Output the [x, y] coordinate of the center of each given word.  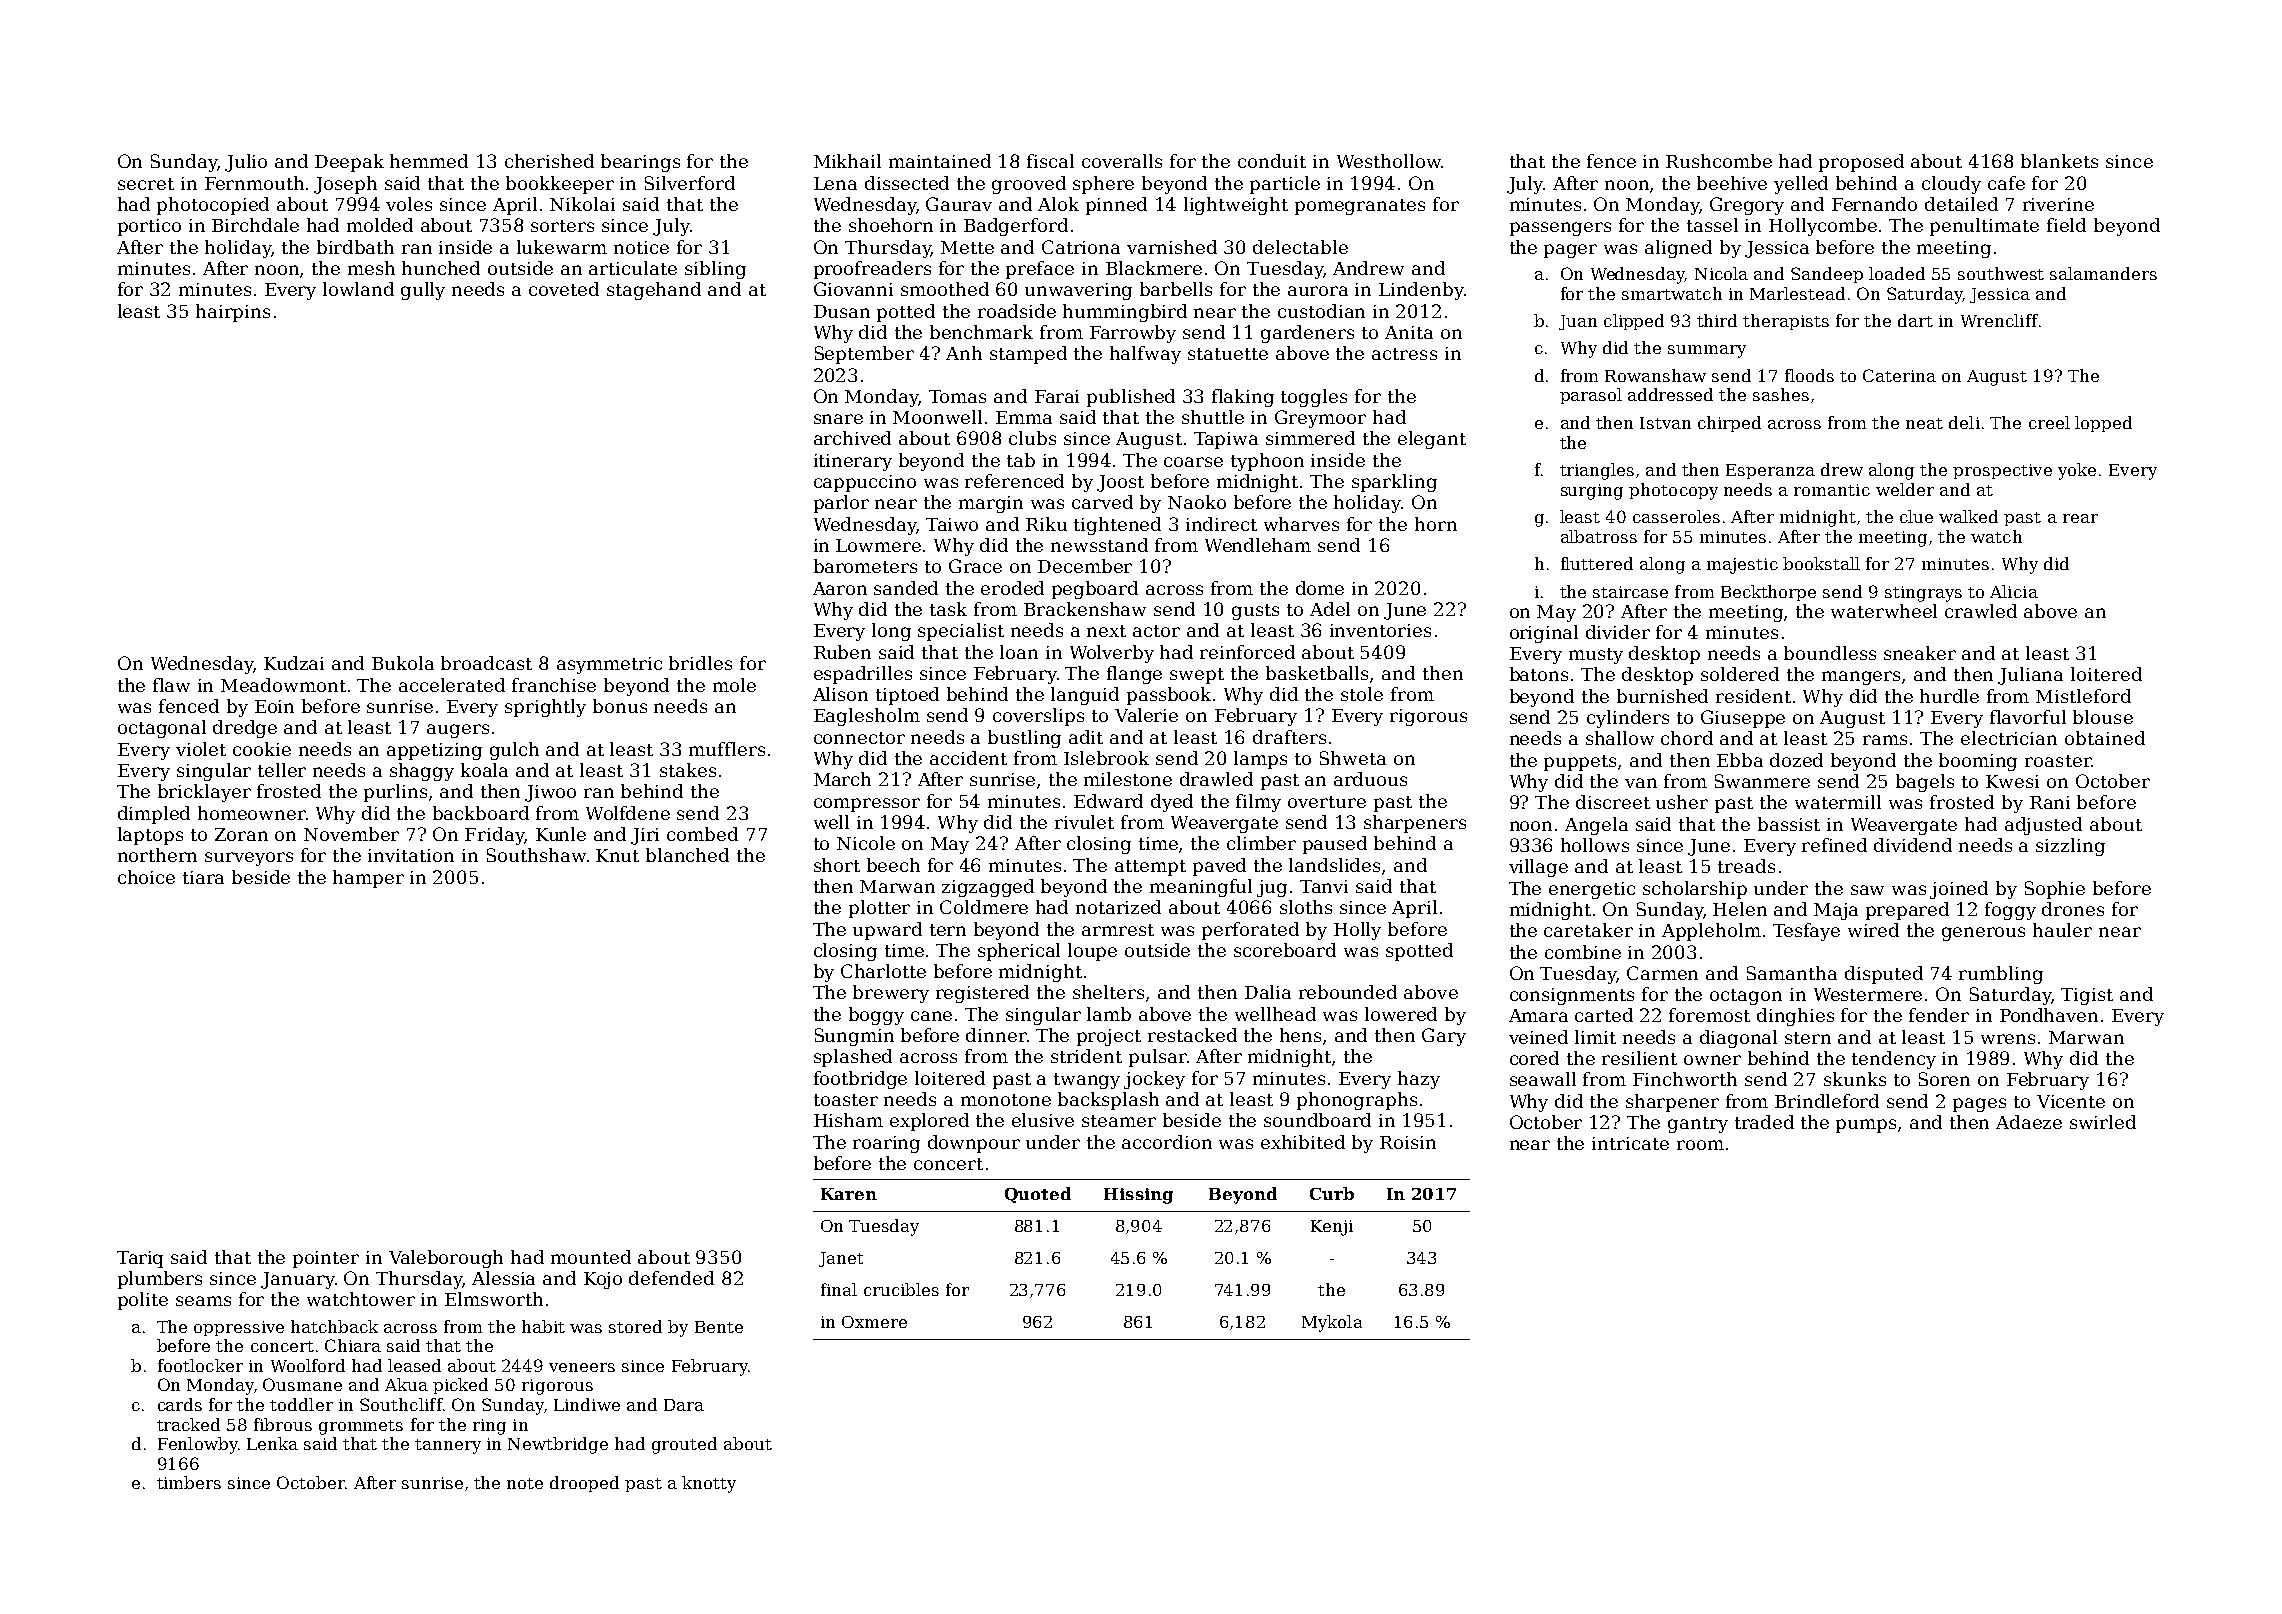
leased [414, 1365]
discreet [1613, 802]
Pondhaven [2049, 1015]
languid [1085, 696]
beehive [1732, 183]
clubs [1032, 438]
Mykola [1332, 1323]
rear [2080, 518]
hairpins [233, 313]
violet [201, 749]
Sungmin [854, 1037]
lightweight [1236, 206]
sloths [1306, 907]
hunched [441, 268]
